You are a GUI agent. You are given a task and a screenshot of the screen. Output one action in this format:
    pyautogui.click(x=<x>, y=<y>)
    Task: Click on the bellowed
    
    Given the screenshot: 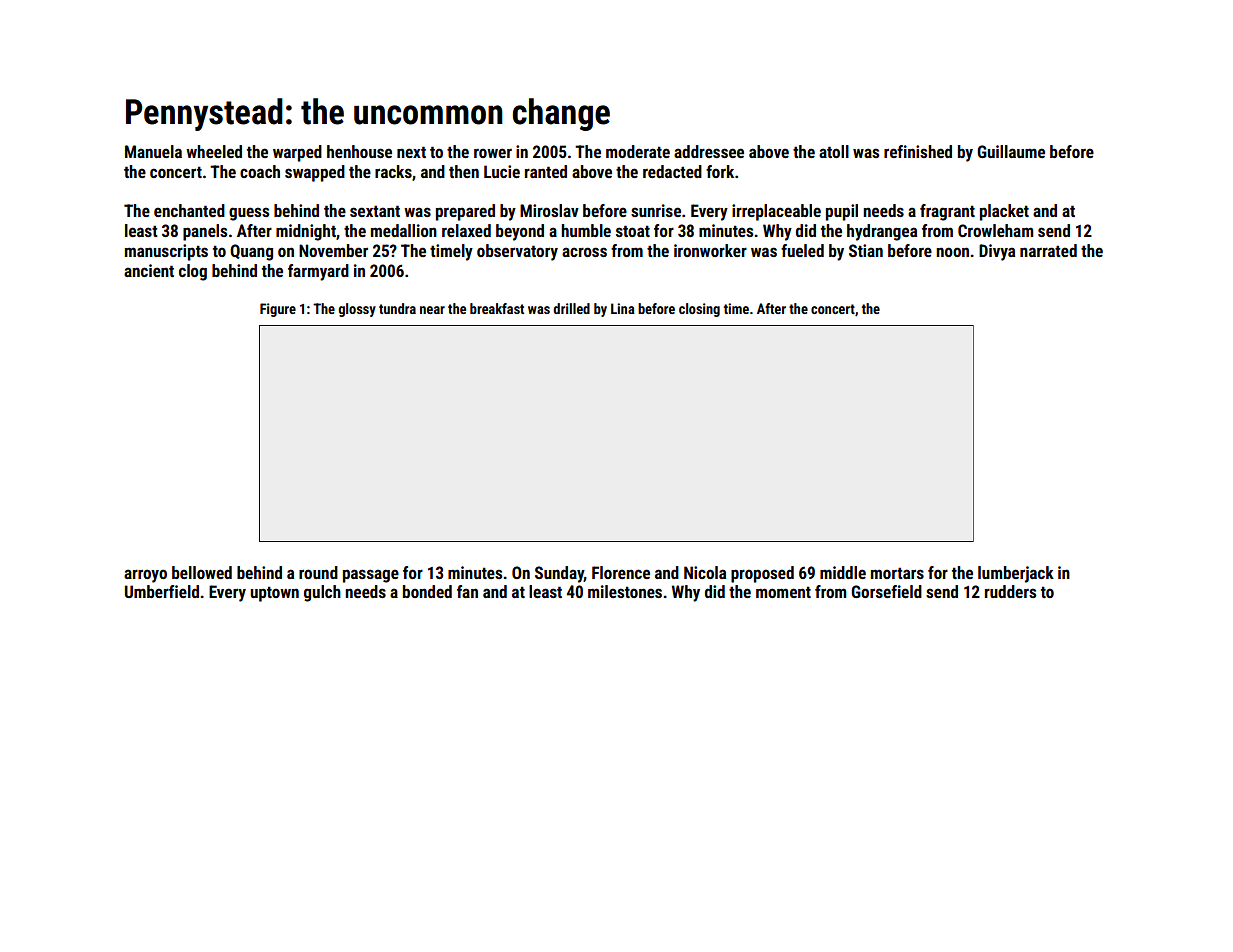 What is the action you would take?
    pyautogui.click(x=202, y=572)
